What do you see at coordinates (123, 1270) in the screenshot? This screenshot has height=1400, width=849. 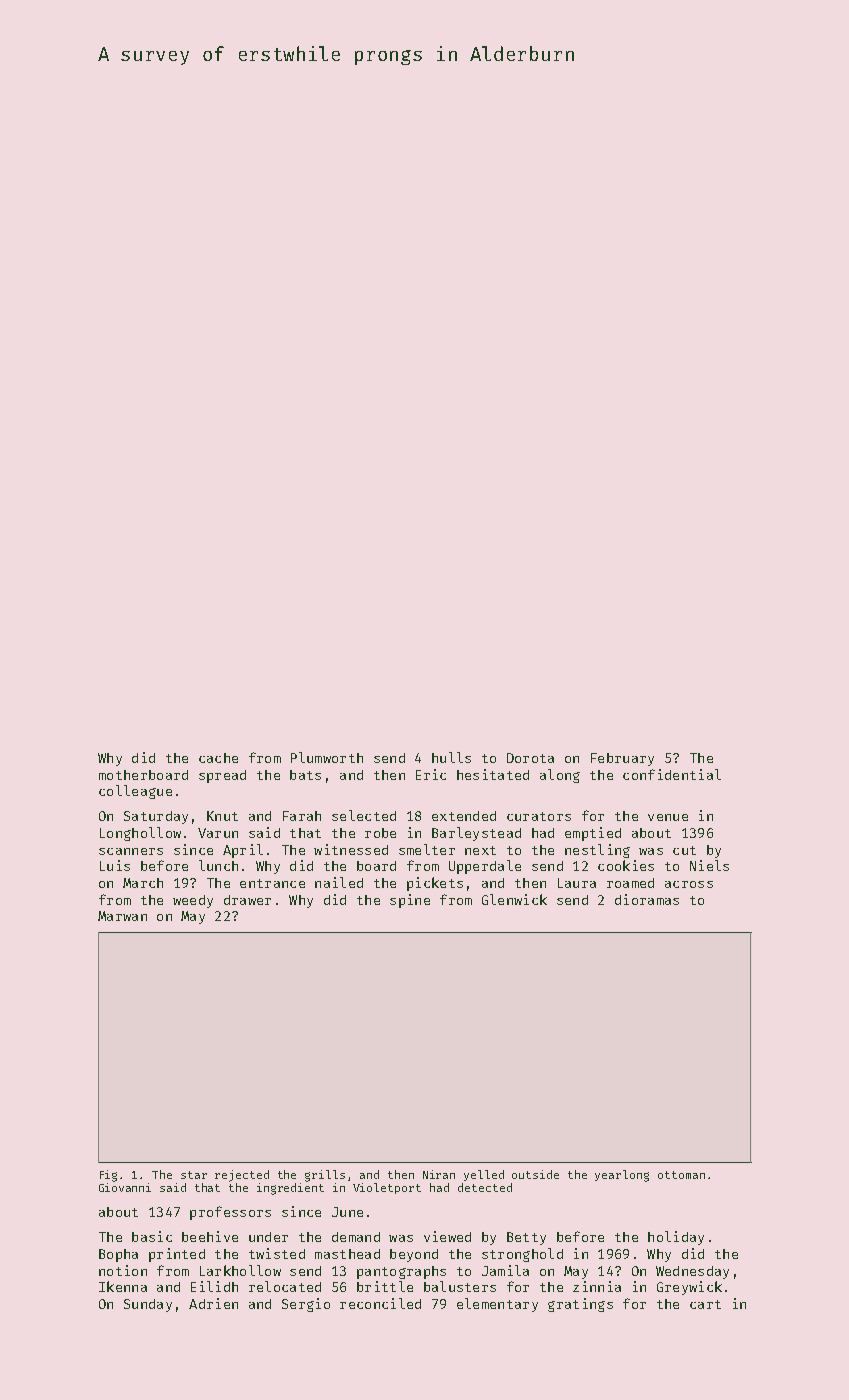 I see `notion` at bounding box center [123, 1270].
